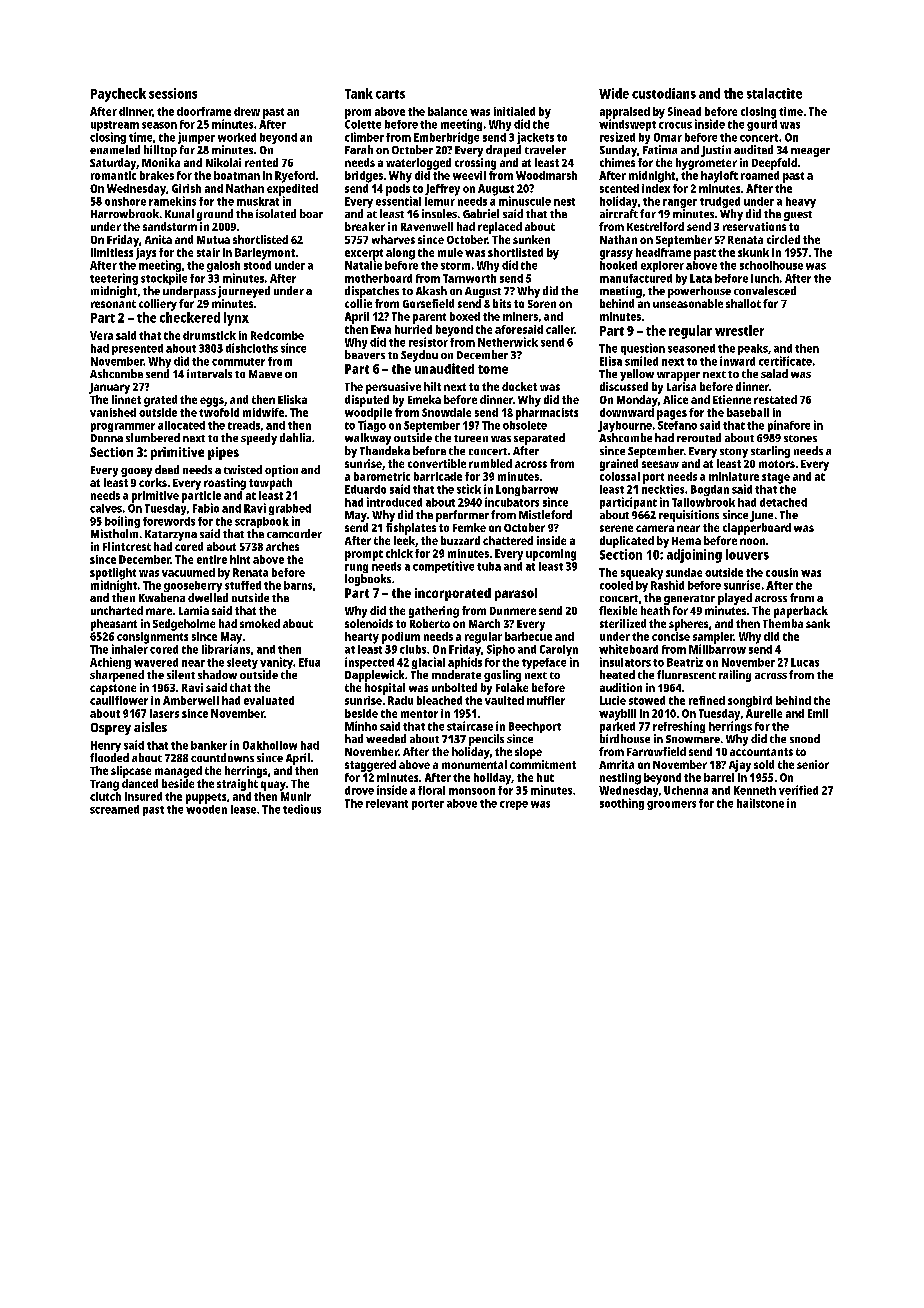 The image size is (924, 1308). I want to click on Farah, so click(359, 149).
